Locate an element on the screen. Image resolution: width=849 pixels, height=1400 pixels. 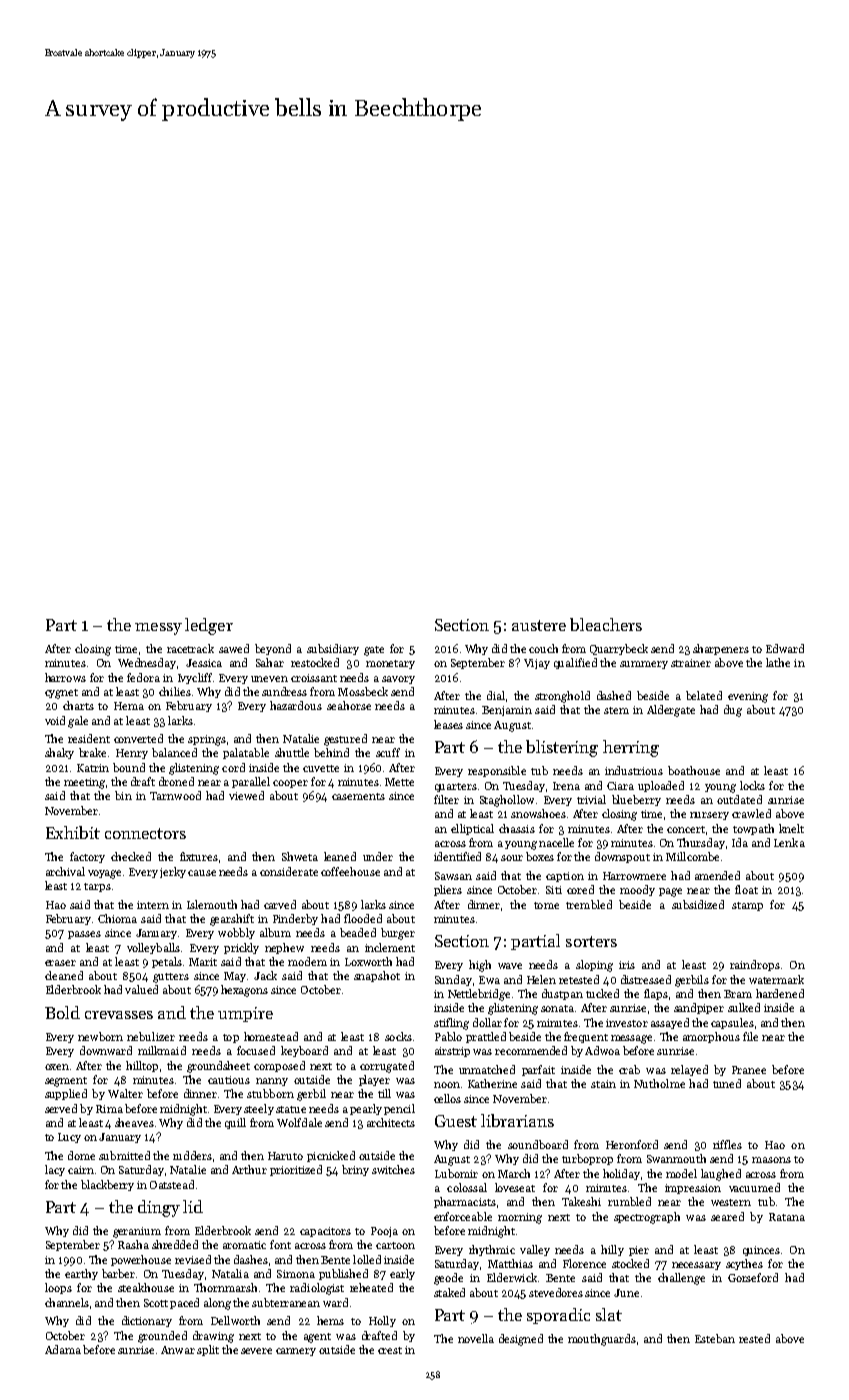
model is located at coordinates (681, 1173).
